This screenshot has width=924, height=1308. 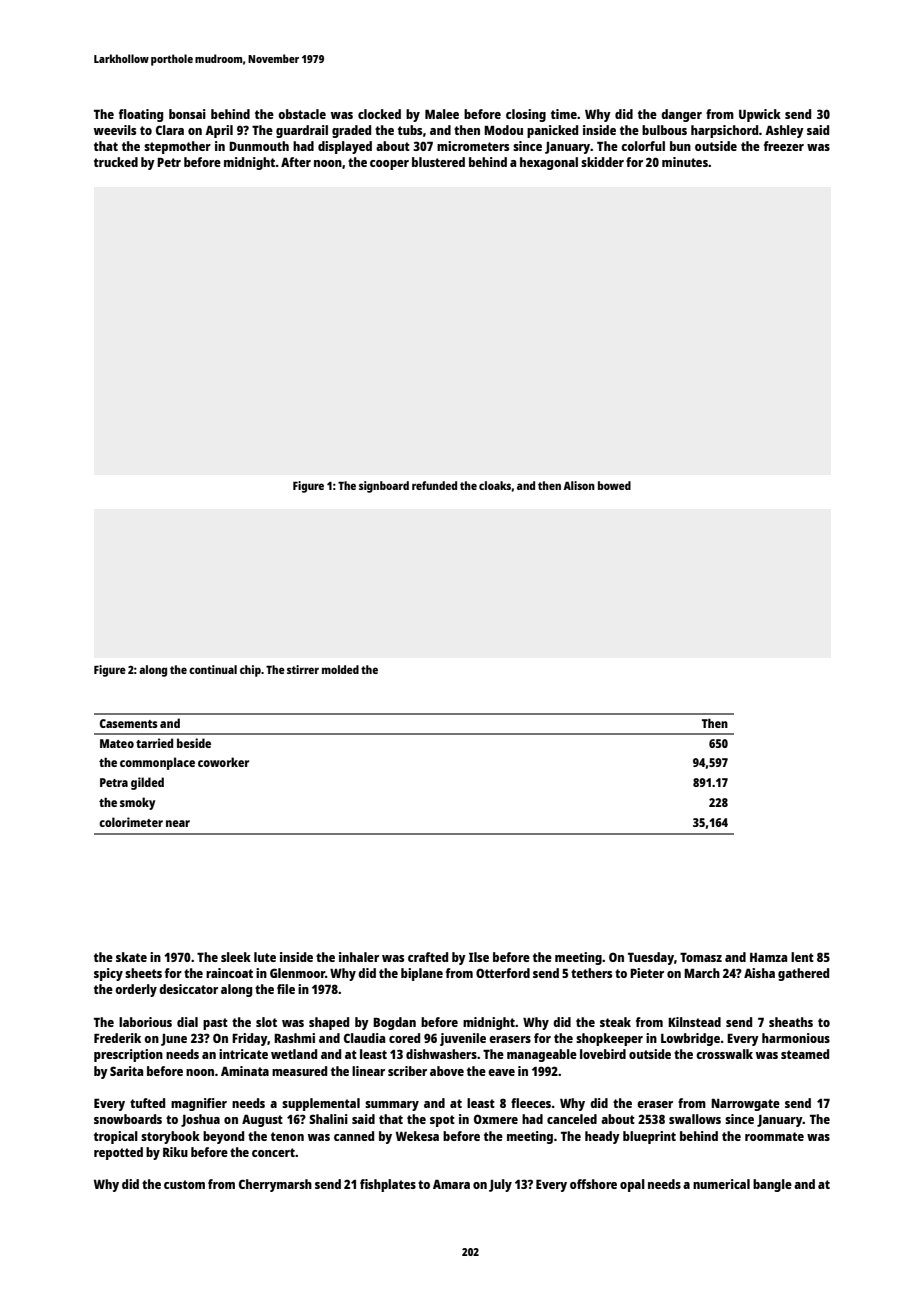 What do you see at coordinates (223, 762) in the screenshot?
I see `coworker` at bounding box center [223, 762].
